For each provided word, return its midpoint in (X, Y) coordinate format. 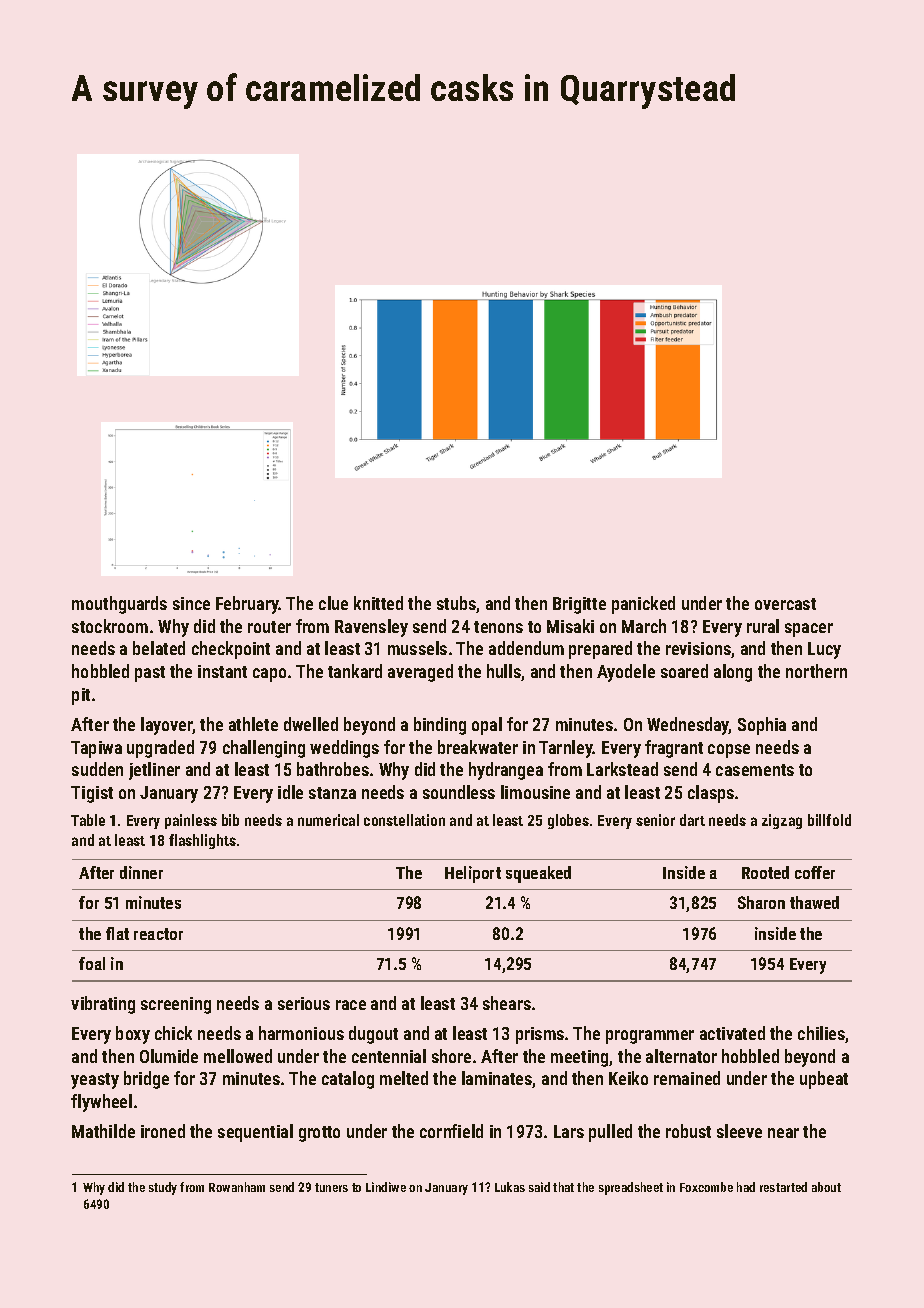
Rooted (765, 872)
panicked (643, 605)
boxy (133, 1035)
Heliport (473, 874)
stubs (456, 603)
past (150, 674)
